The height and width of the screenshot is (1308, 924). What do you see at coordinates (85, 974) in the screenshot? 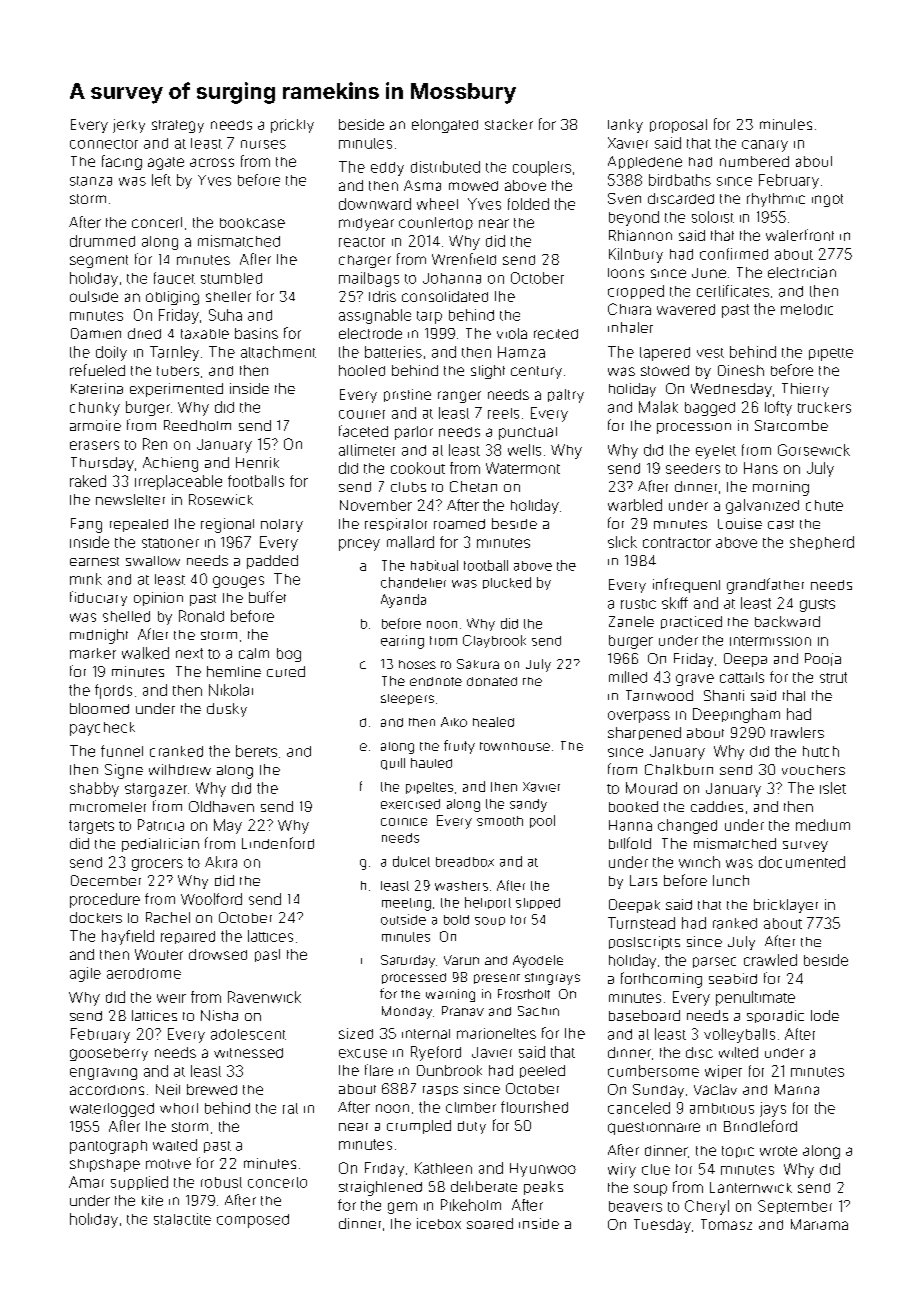
I see `agile` at bounding box center [85, 974].
